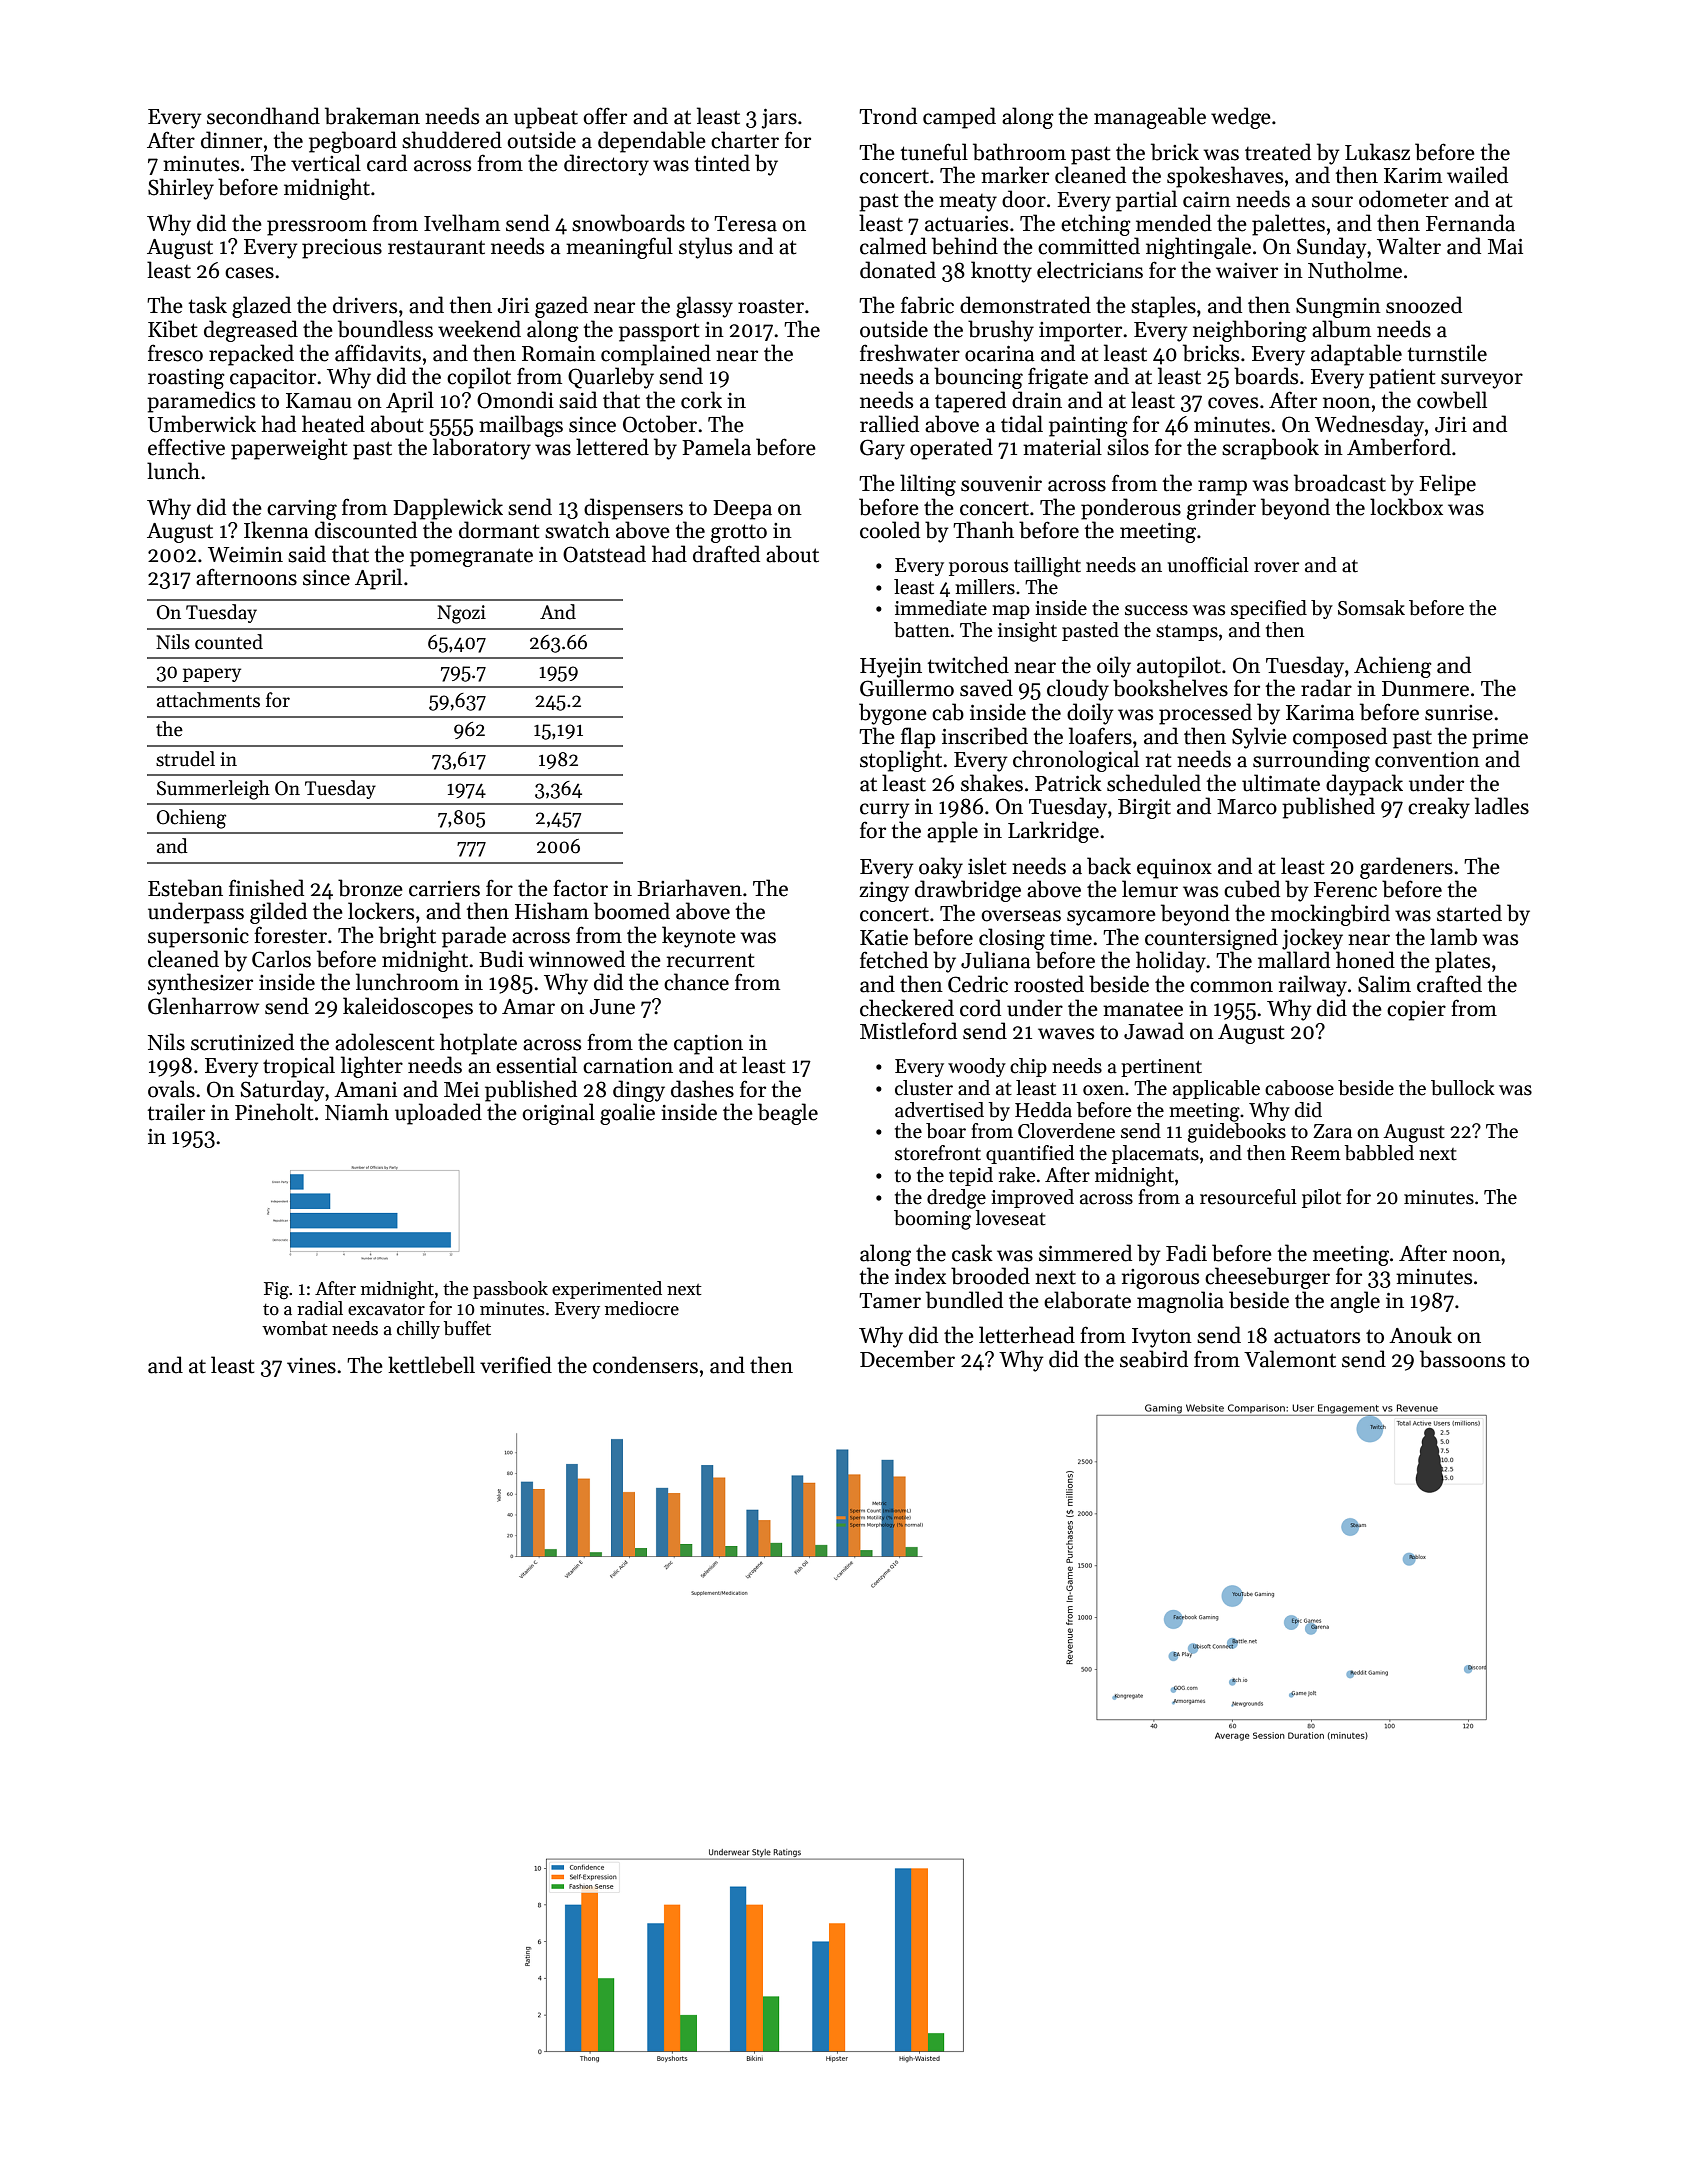  What do you see at coordinates (1241, 118) in the page?
I see `wedge` at bounding box center [1241, 118].
